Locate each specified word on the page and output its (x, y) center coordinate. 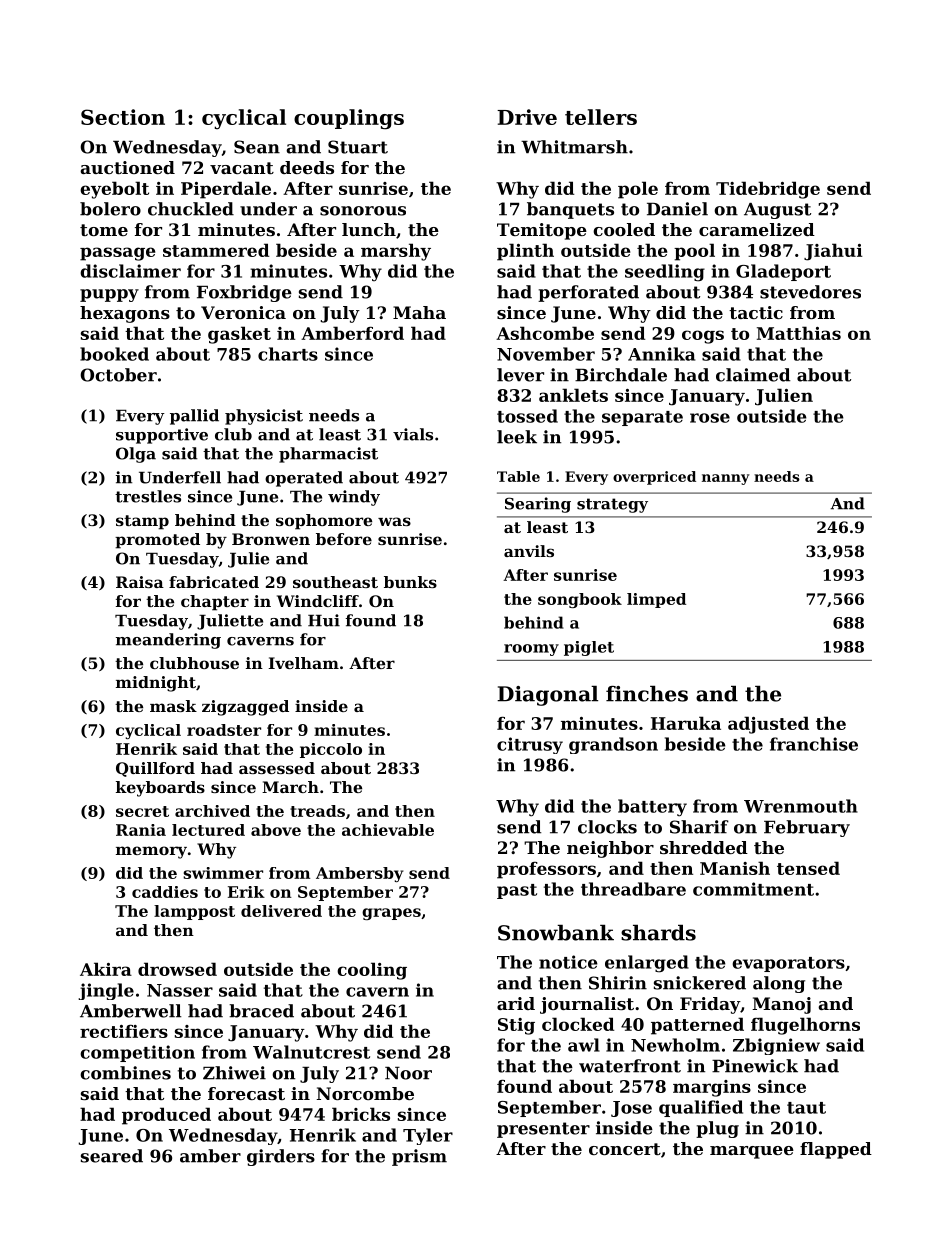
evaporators (788, 964)
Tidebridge (768, 190)
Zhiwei (234, 1073)
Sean (257, 147)
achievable (388, 830)
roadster (224, 730)
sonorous (363, 211)
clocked (578, 1024)
